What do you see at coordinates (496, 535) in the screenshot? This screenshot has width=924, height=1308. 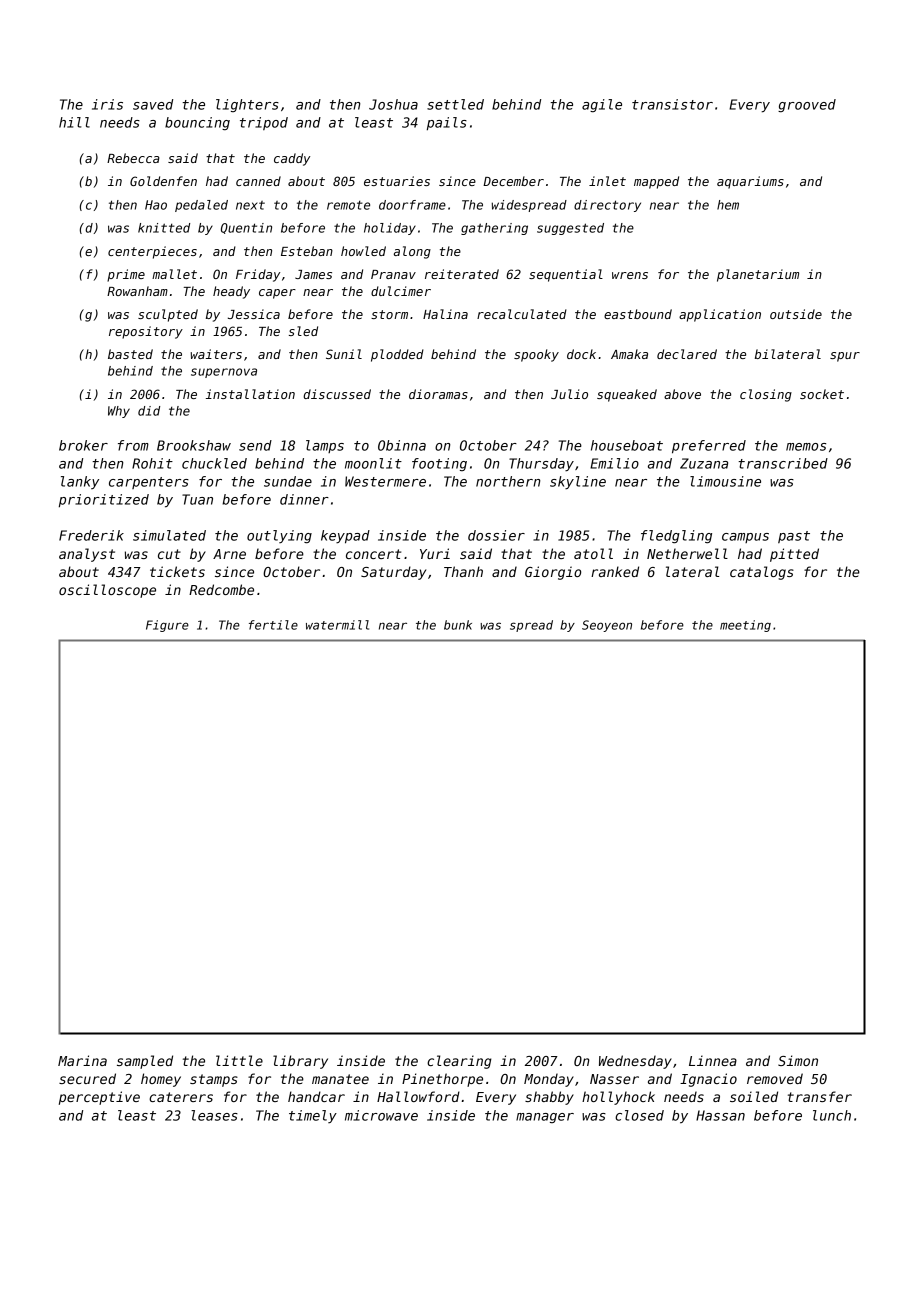 I see `dossier` at bounding box center [496, 535].
